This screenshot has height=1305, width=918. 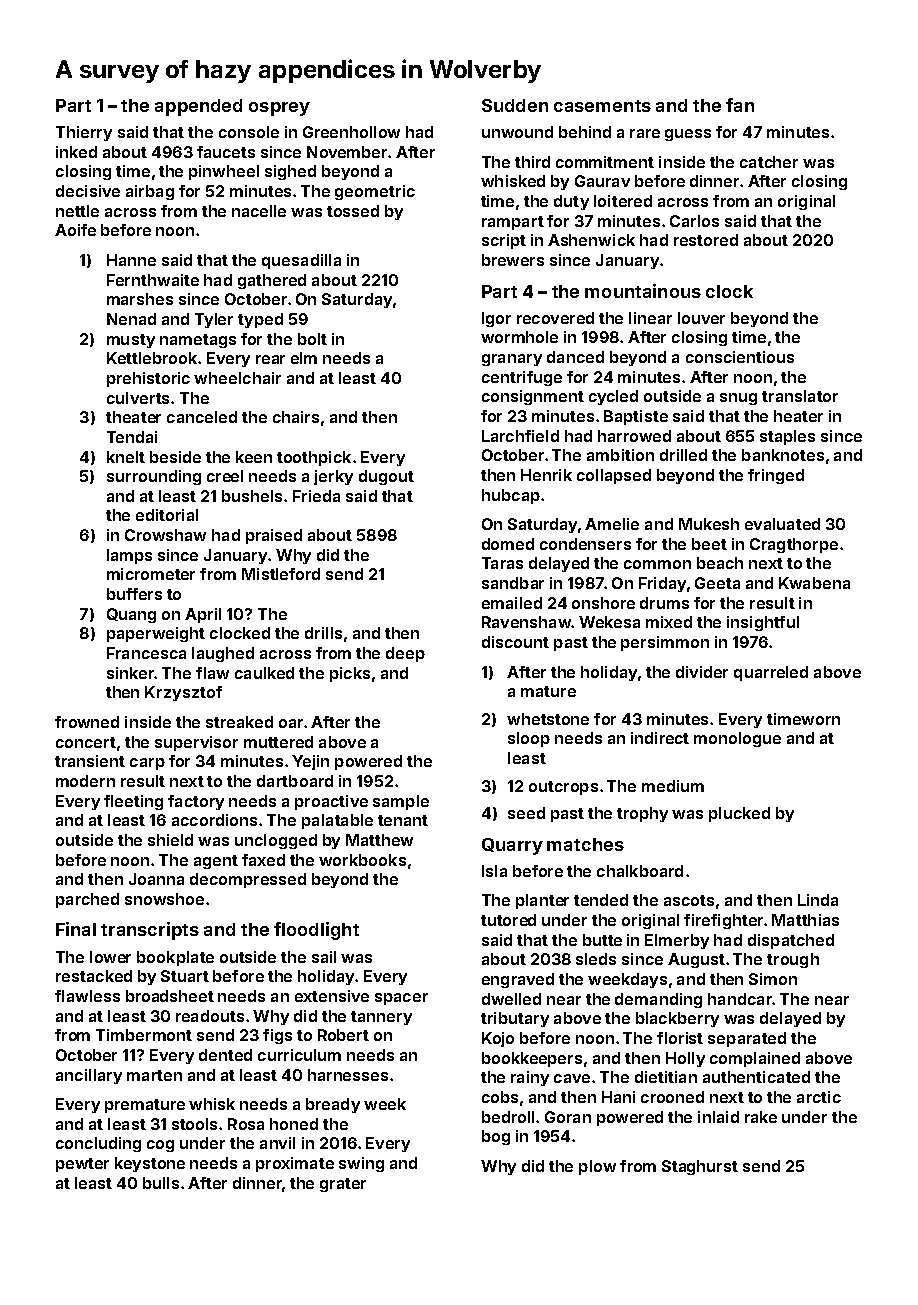 I want to click on pinwheel, so click(x=224, y=172).
